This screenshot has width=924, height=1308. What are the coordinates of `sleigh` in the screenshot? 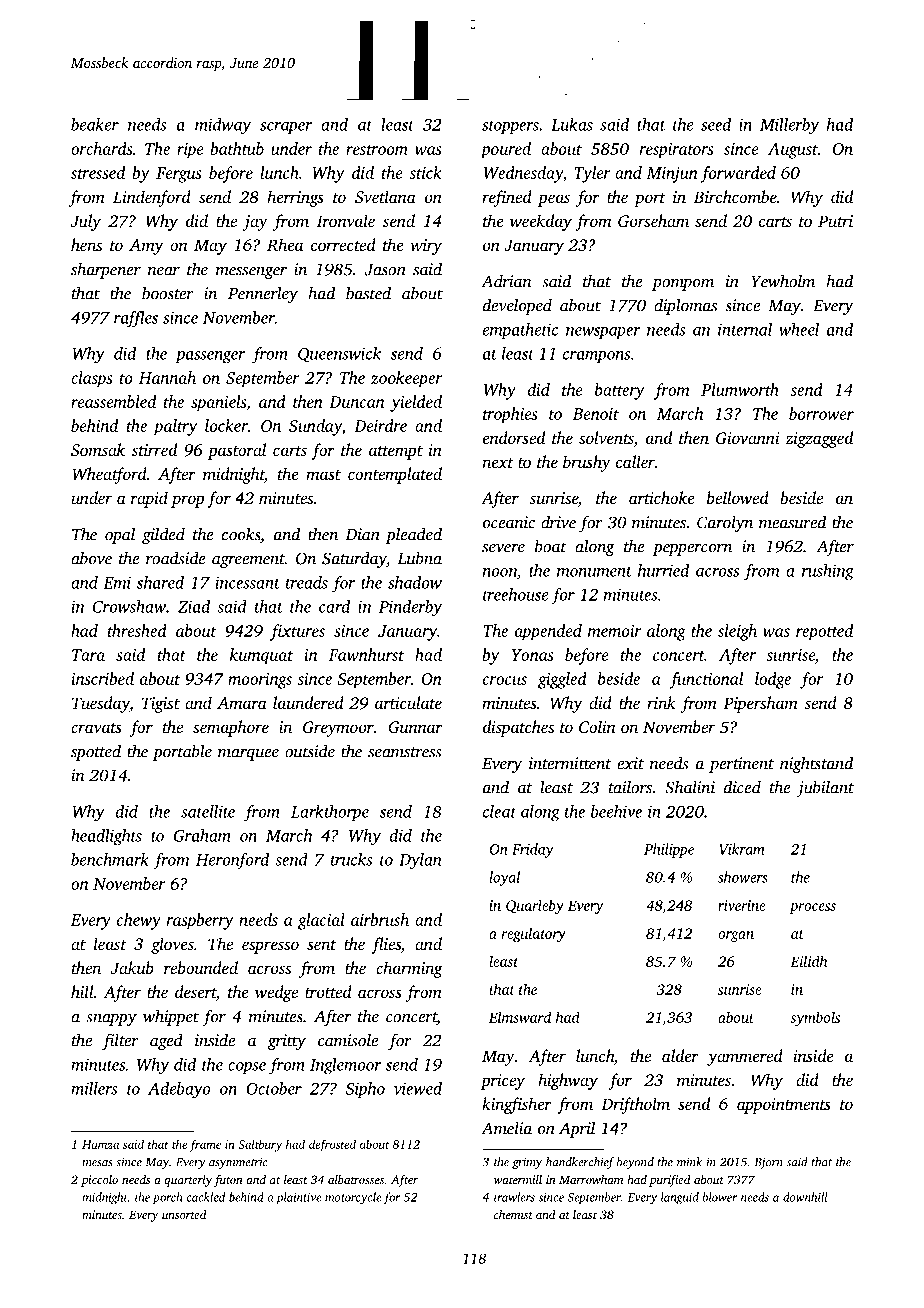 It's located at (737, 632).
